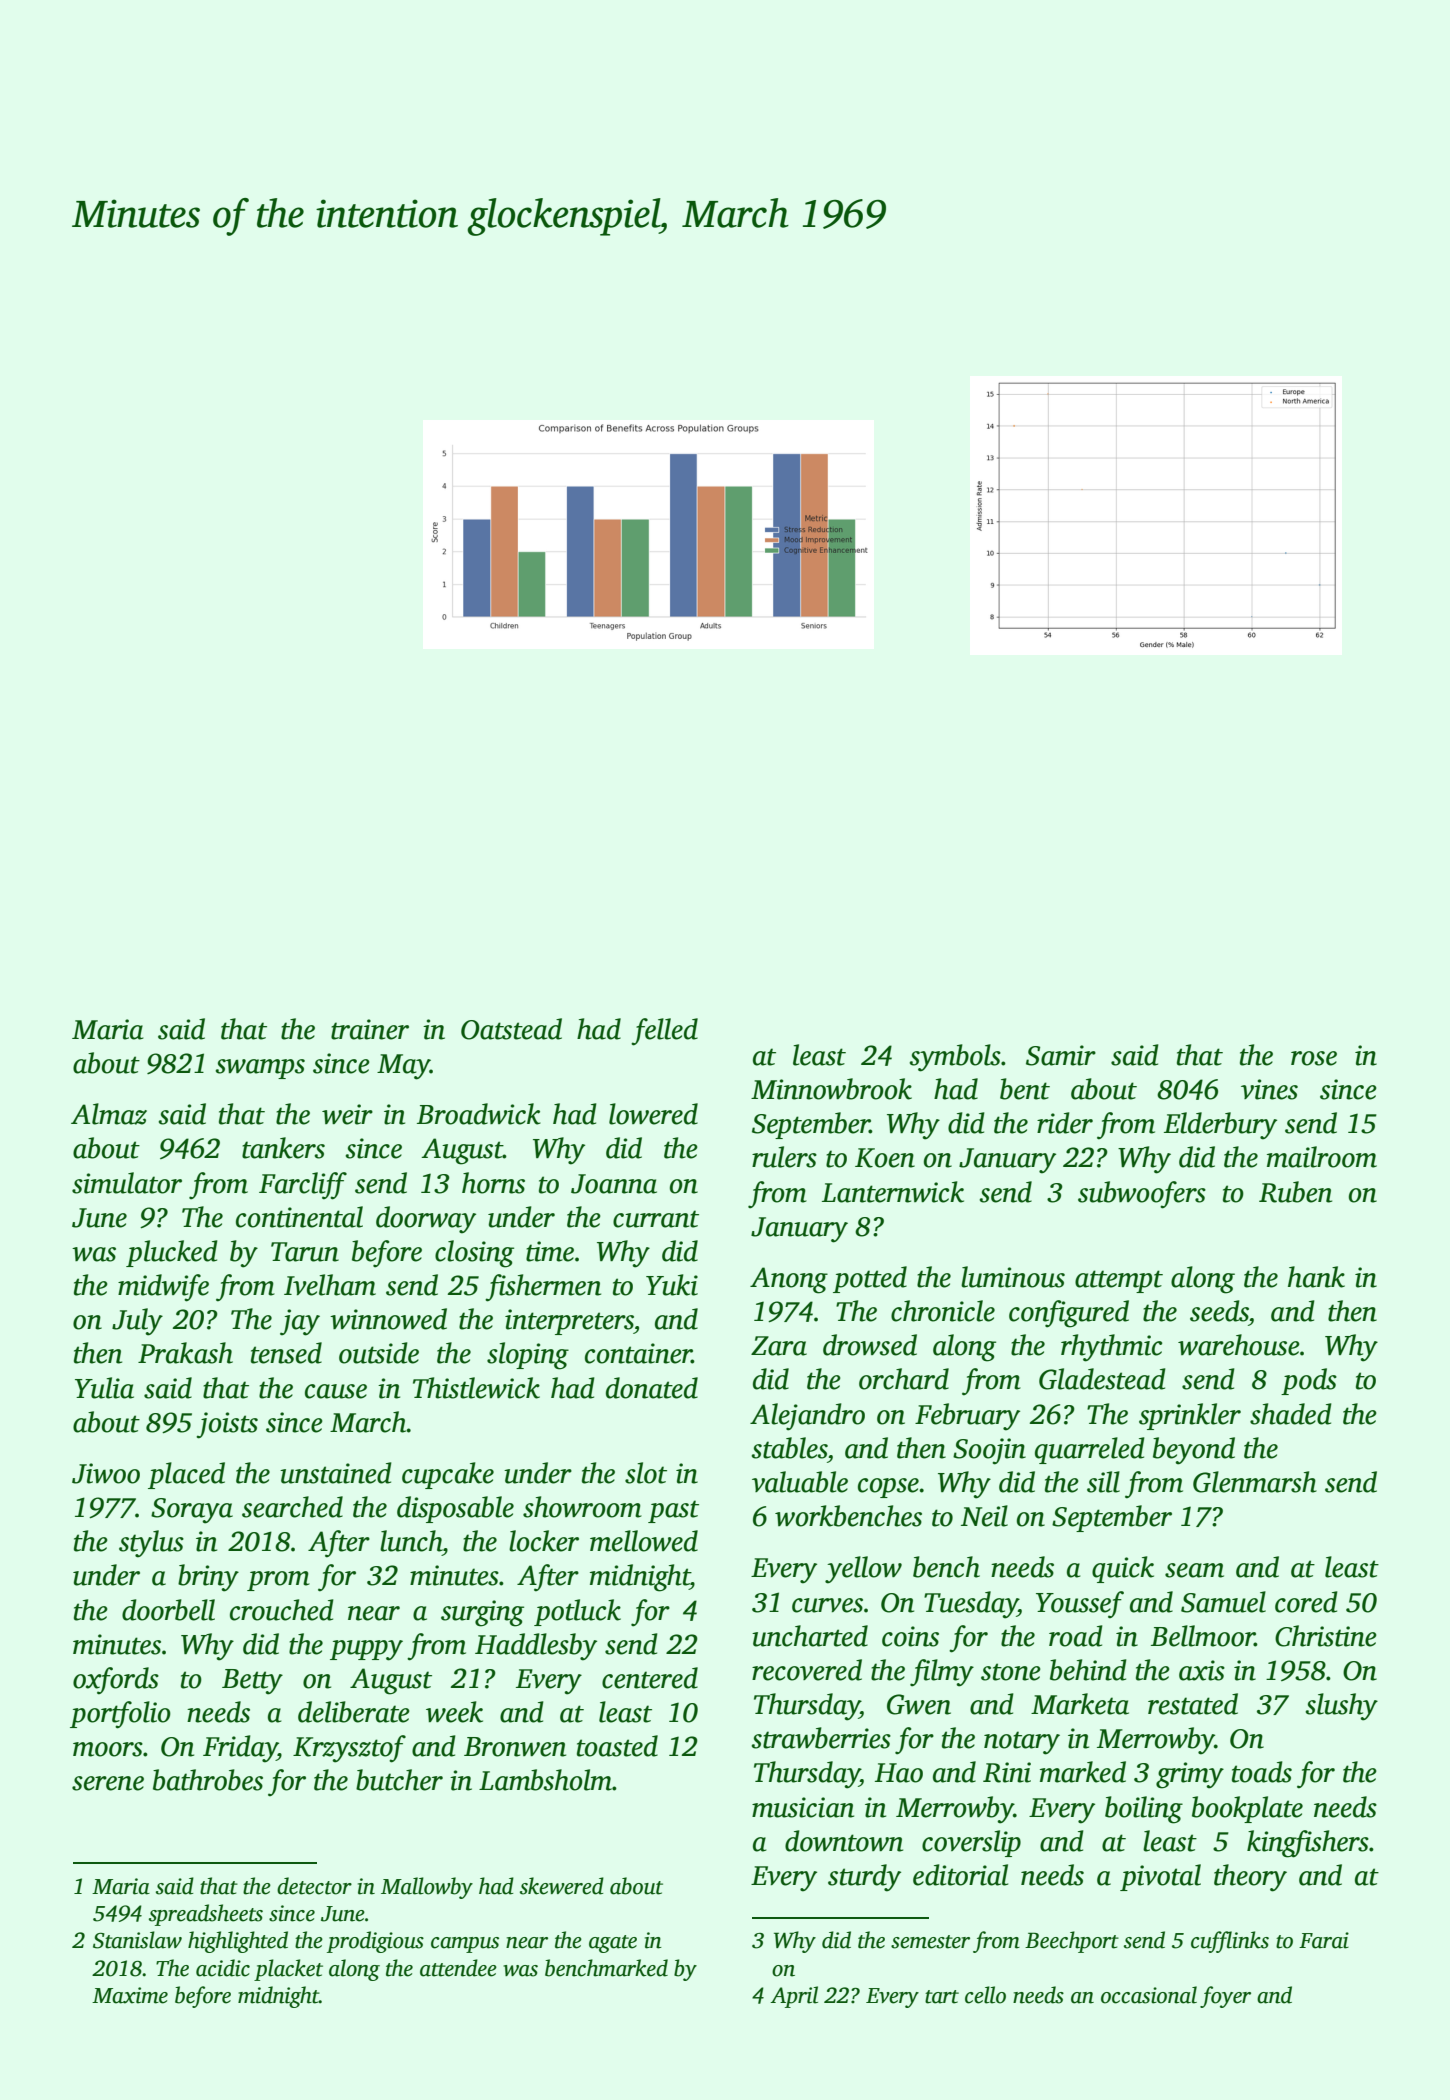 The width and height of the document is (1450, 2100). What do you see at coordinates (1291, 1414) in the document?
I see `shaded` at bounding box center [1291, 1414].
